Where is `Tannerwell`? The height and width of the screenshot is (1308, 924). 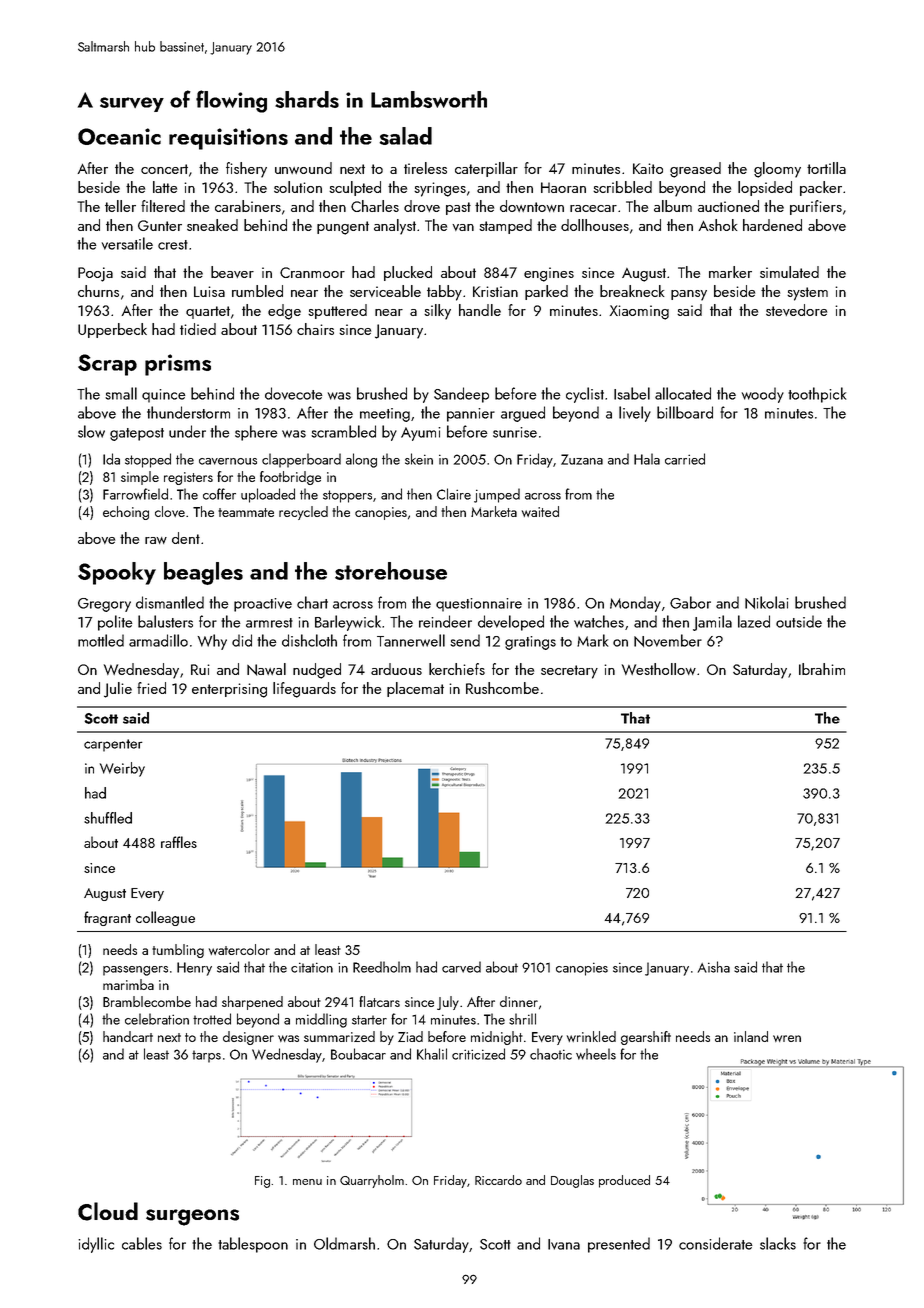
Tannerwell is located at coordinates (411, 640).
